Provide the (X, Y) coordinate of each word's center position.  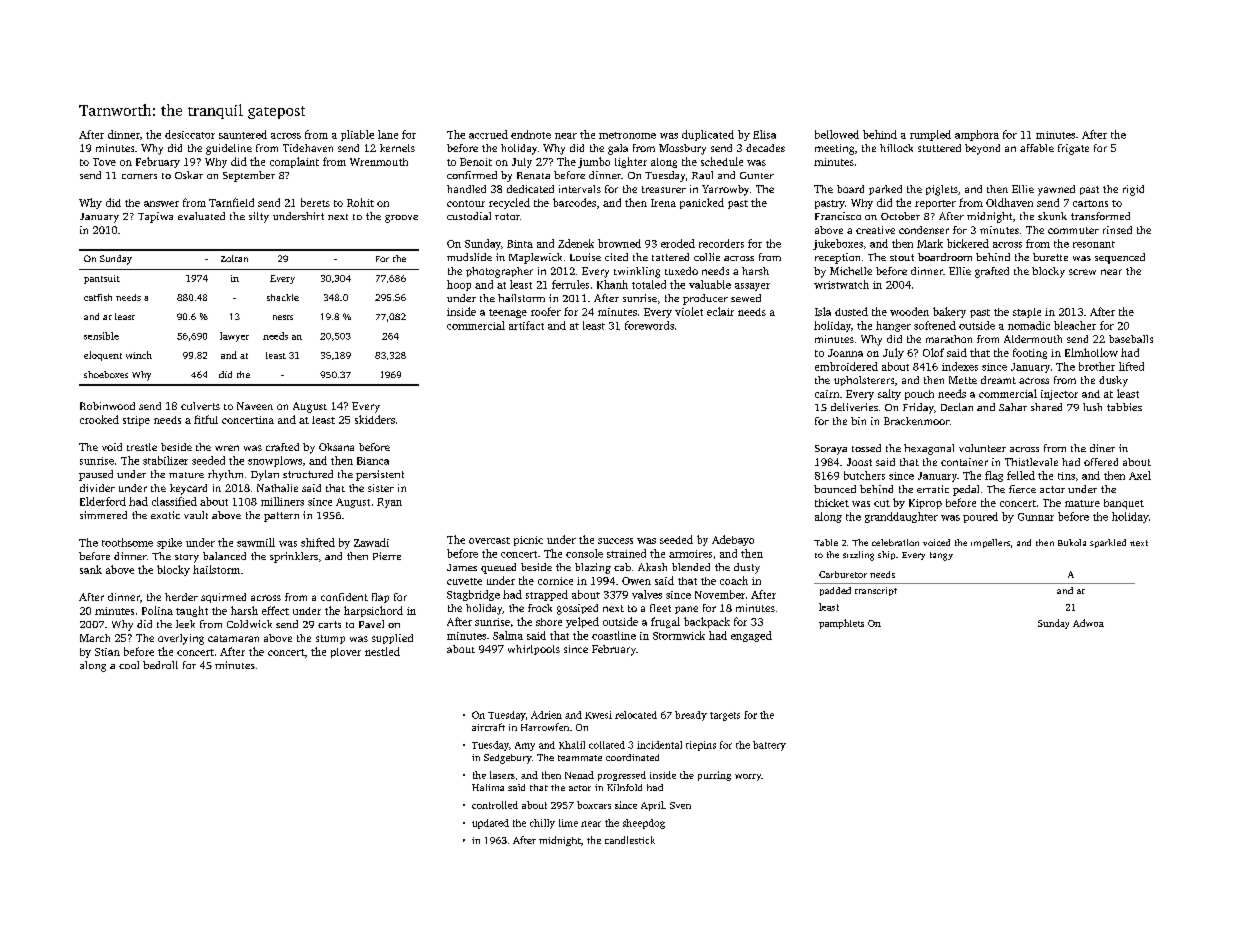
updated (490, 824)
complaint (294, 162)
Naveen (255, 406)
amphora (977, 135)
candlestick (630, 840)
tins (1066, 476)
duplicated (708, 135)
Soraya (831, 450)
